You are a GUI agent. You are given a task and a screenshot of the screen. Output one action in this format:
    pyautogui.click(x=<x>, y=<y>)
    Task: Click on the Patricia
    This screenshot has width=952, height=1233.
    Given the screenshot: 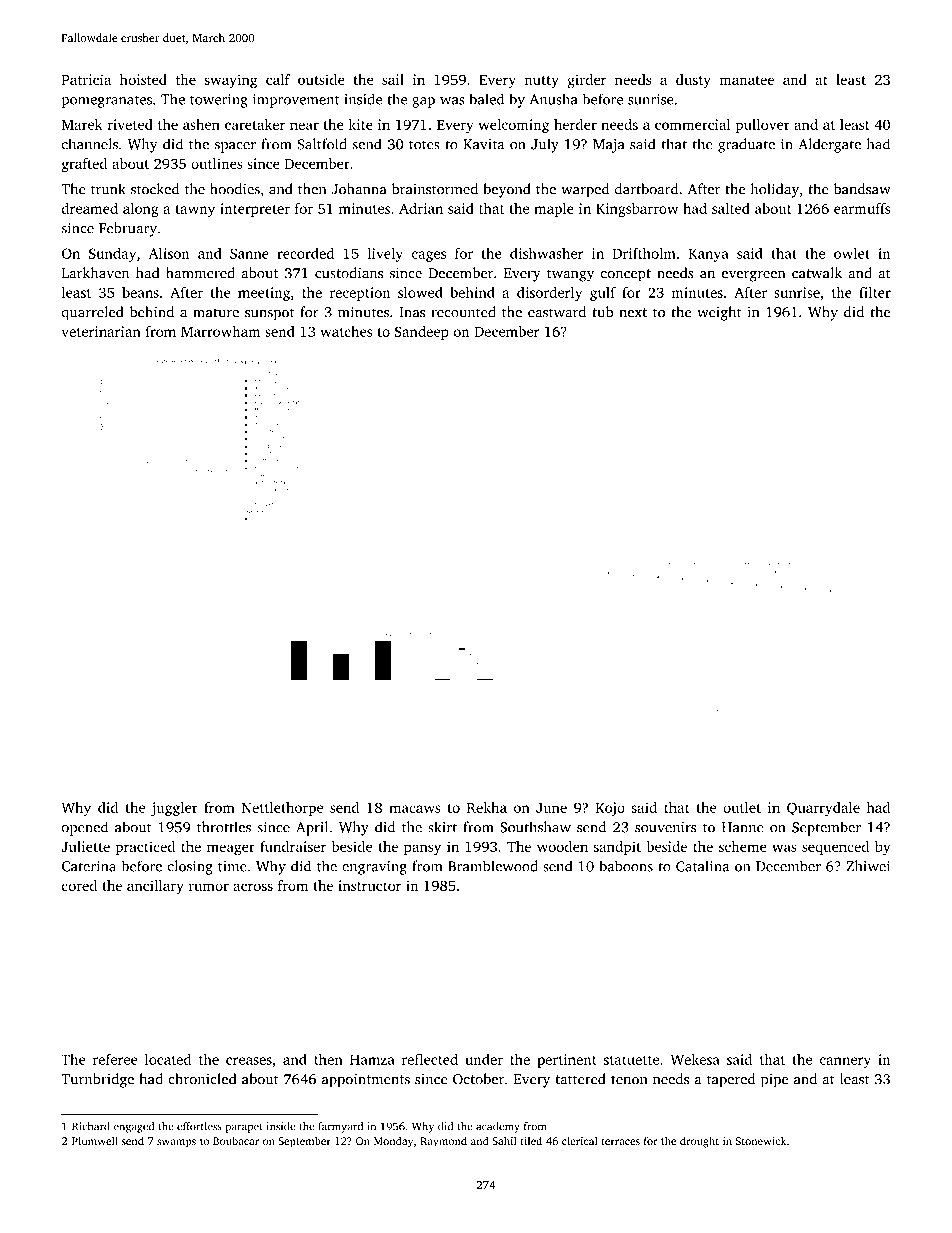 What is the action you would take?
    pyautogui.click(x=86, y=79)
